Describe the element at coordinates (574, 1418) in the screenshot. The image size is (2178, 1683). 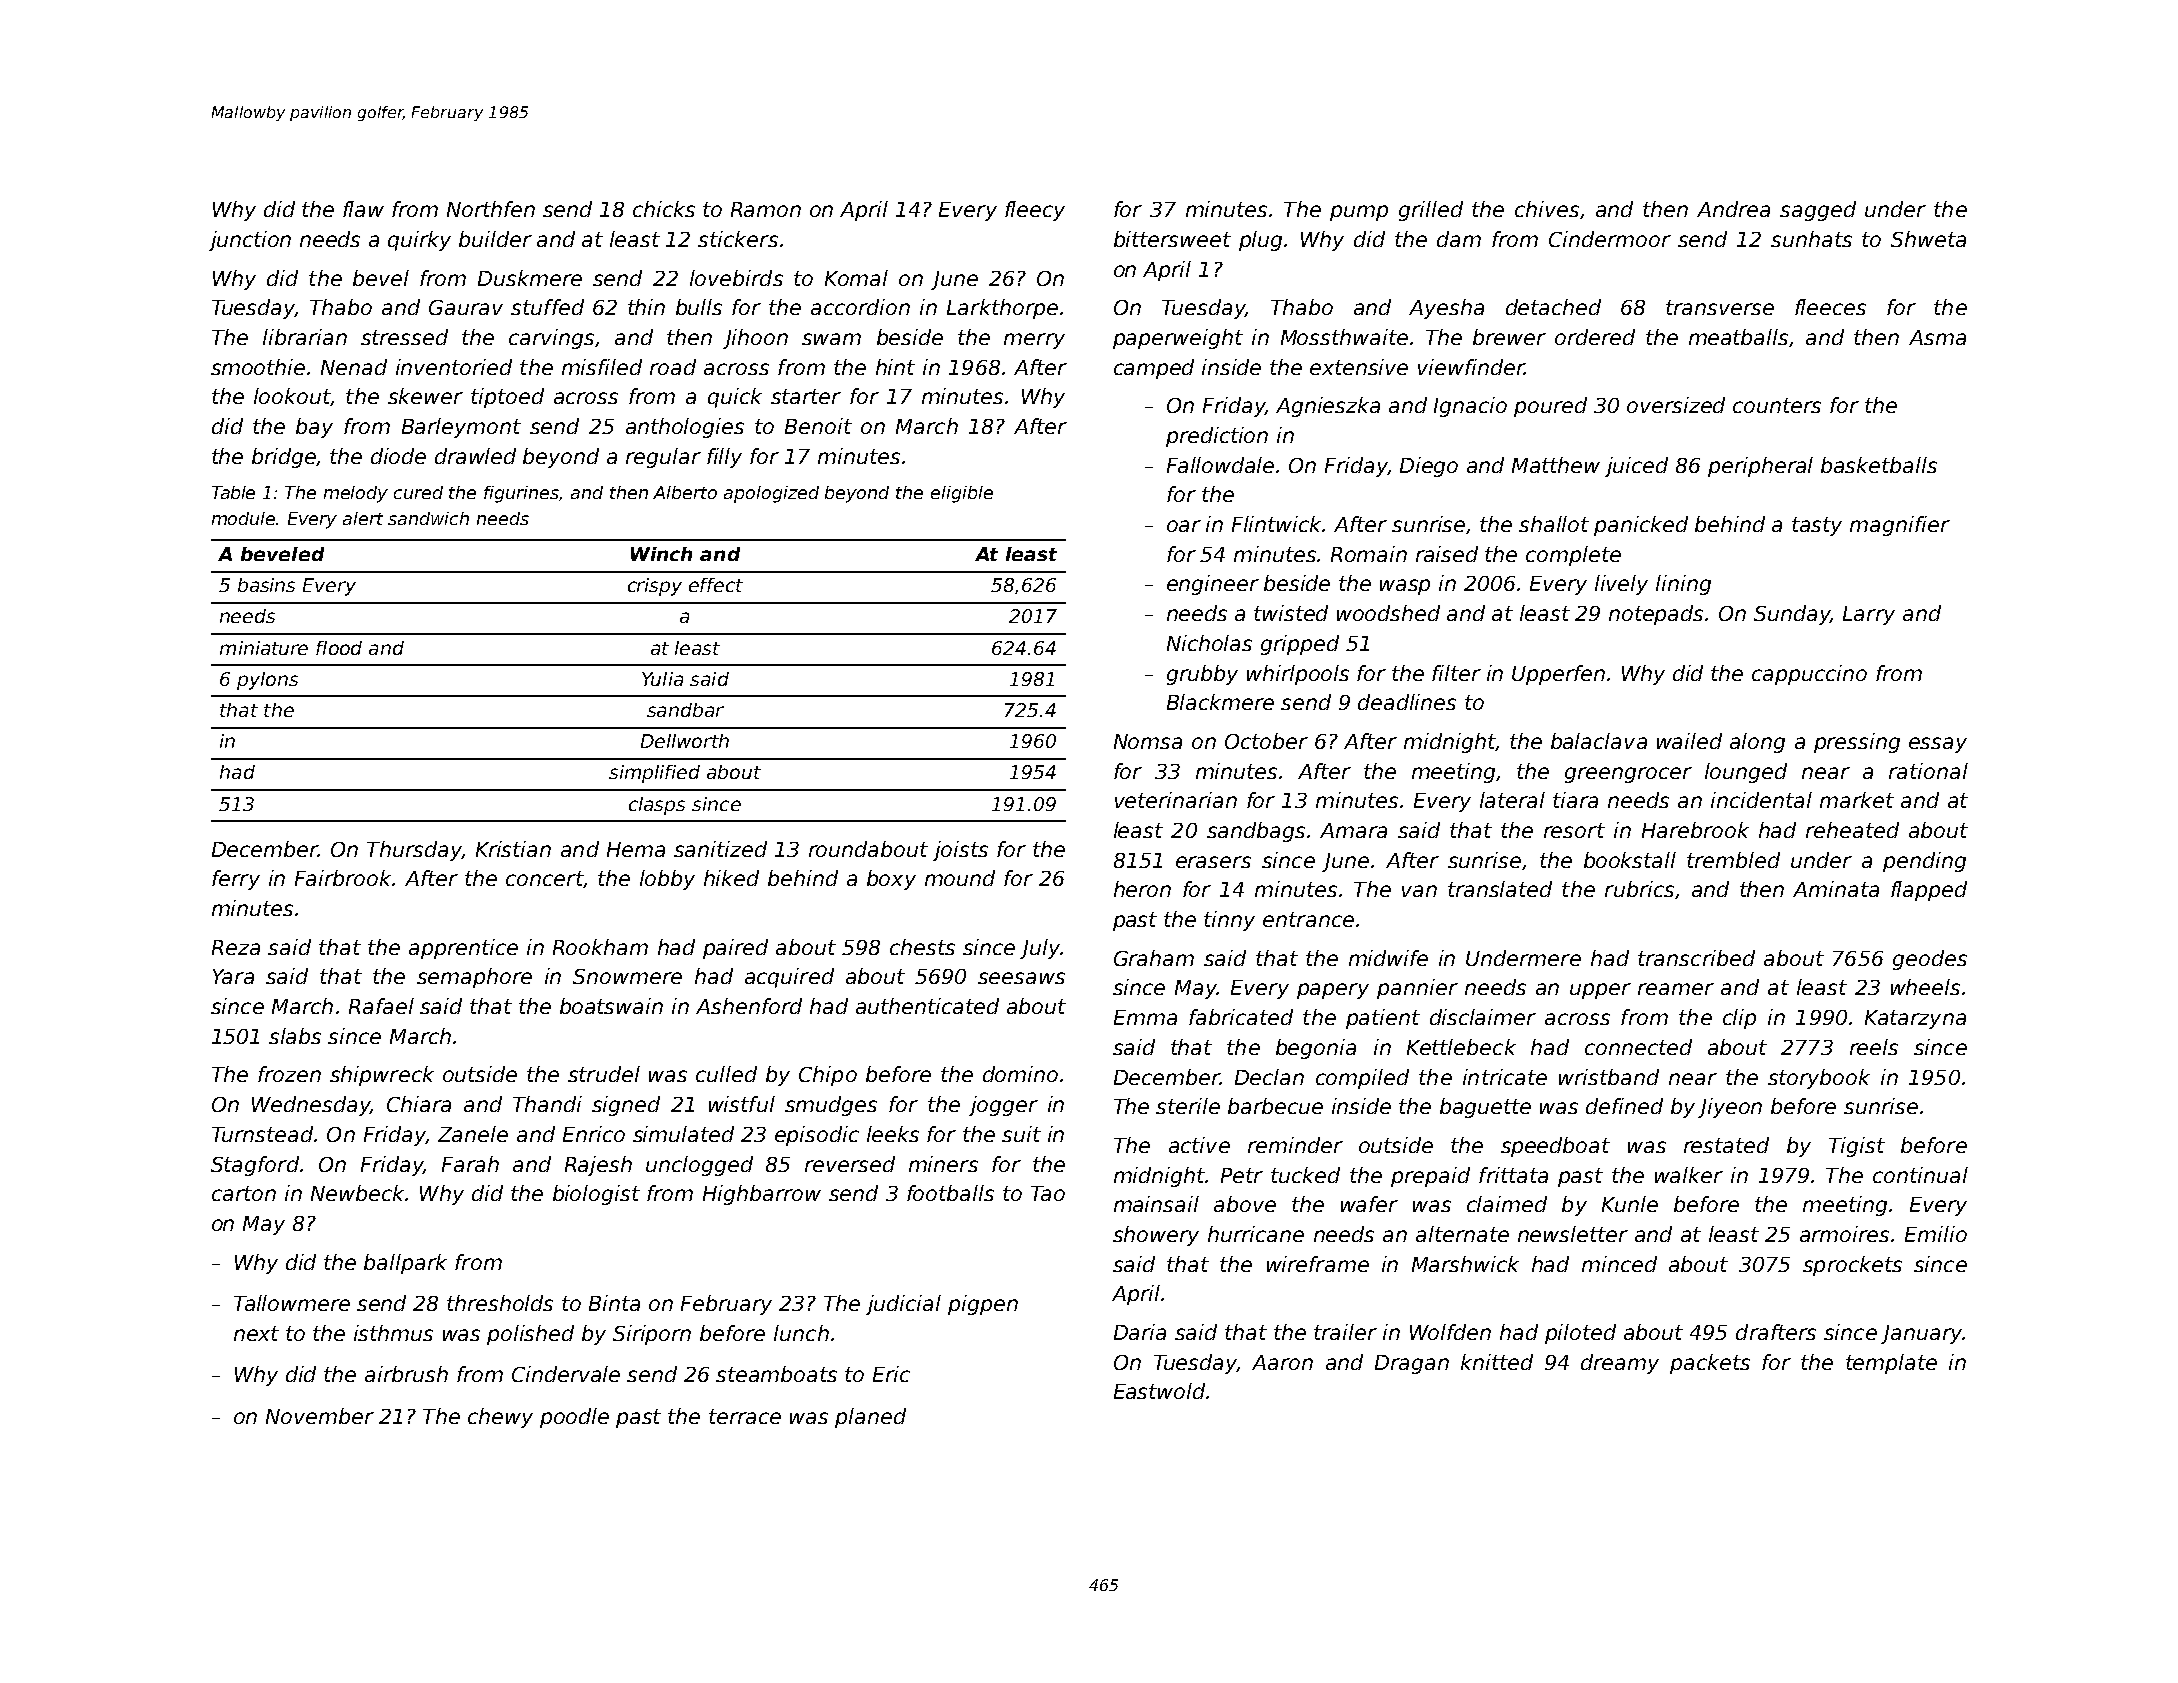
I see `poodle` at that location.
